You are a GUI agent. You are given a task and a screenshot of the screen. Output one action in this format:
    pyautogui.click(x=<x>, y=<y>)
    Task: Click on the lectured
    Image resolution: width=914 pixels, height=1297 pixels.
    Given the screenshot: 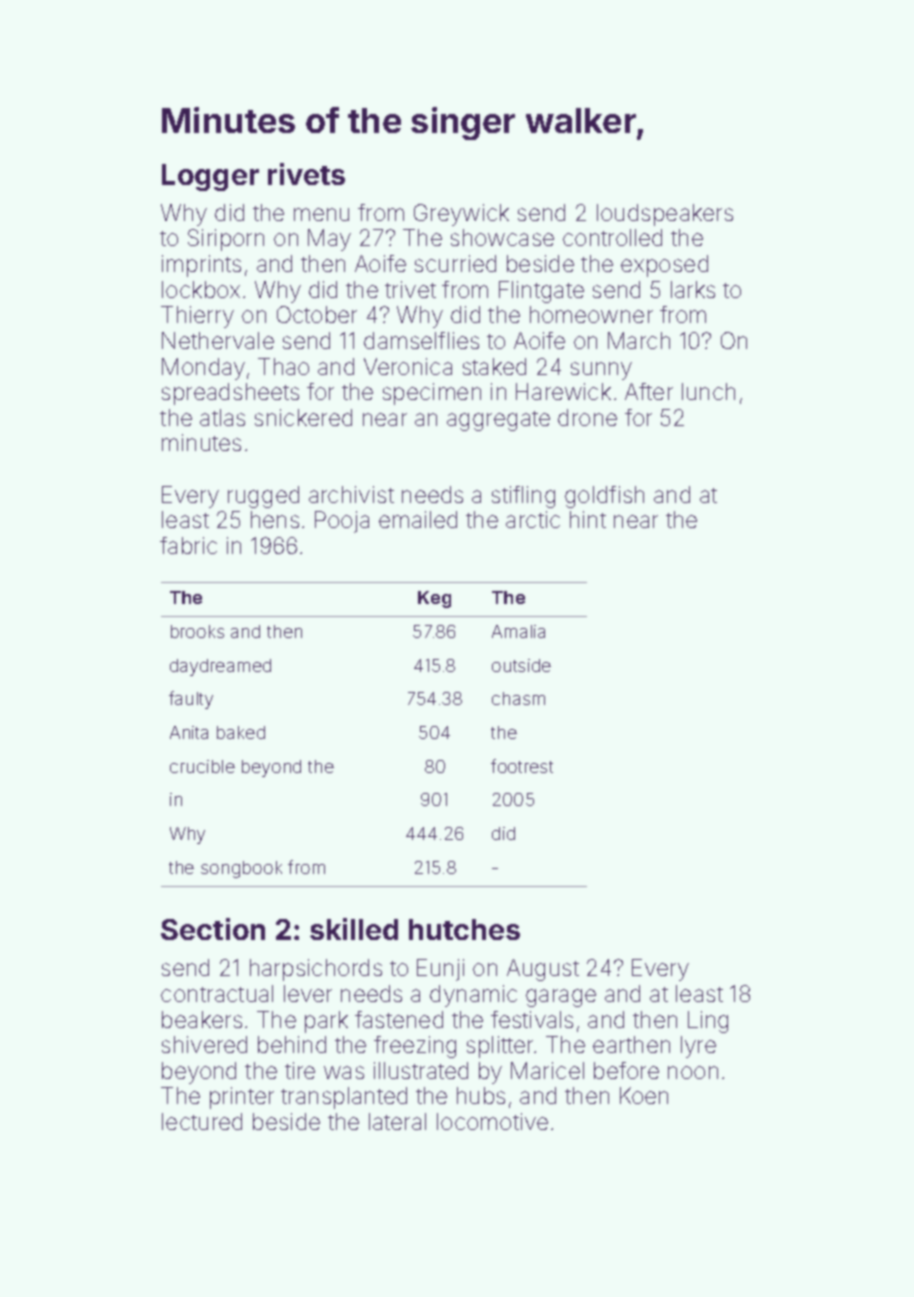 What is the action you would take?
    pyautogui.click(x=202, y=1121)
